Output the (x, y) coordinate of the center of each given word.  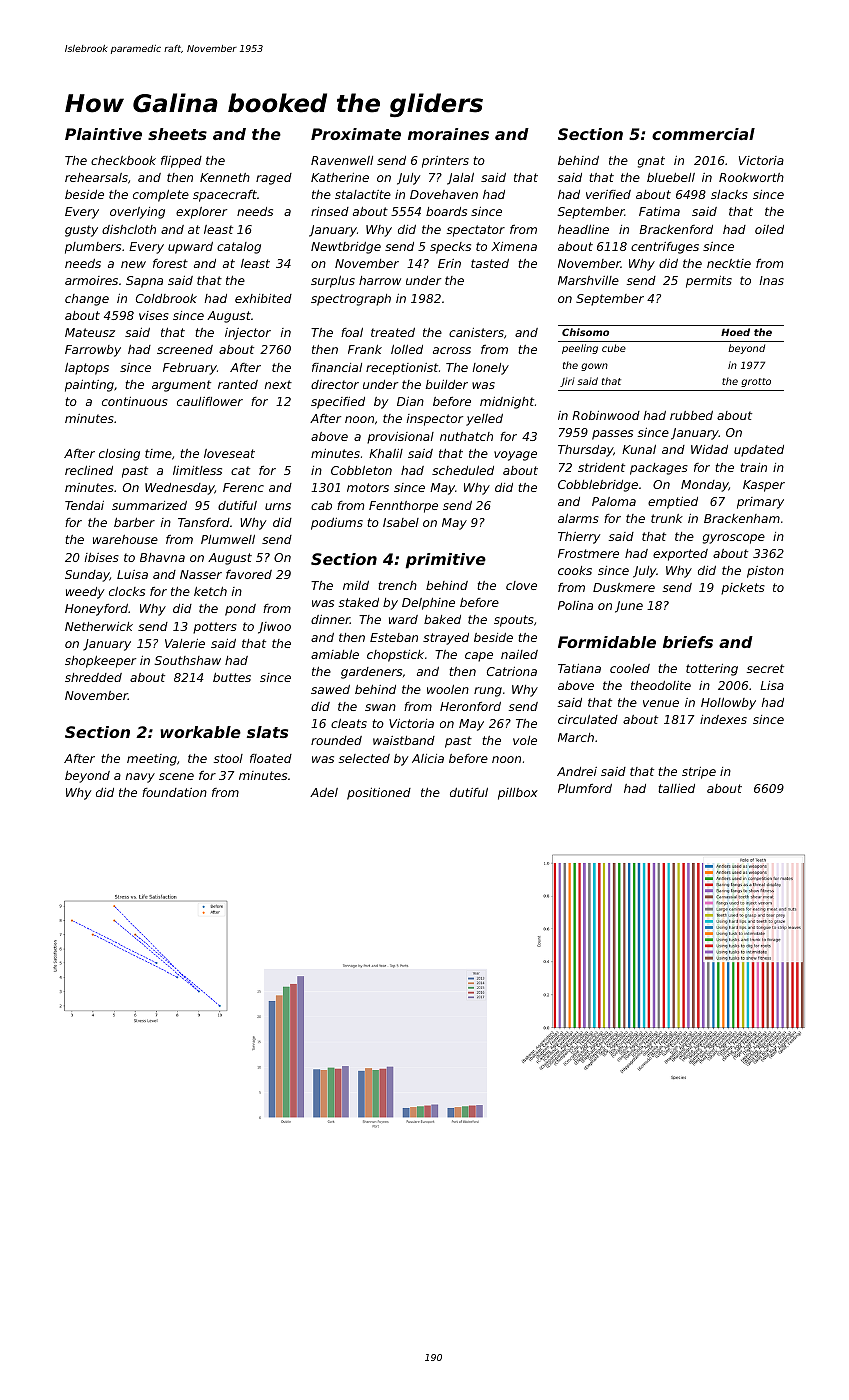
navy (140, 778)
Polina (575, 605)
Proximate (356, 134)
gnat (651, 162)
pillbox (518, 794)
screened (185, 349)
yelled (484, 420)
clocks (127, 591)
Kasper (764, 486)
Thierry (579, 538)
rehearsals (96, 177)
